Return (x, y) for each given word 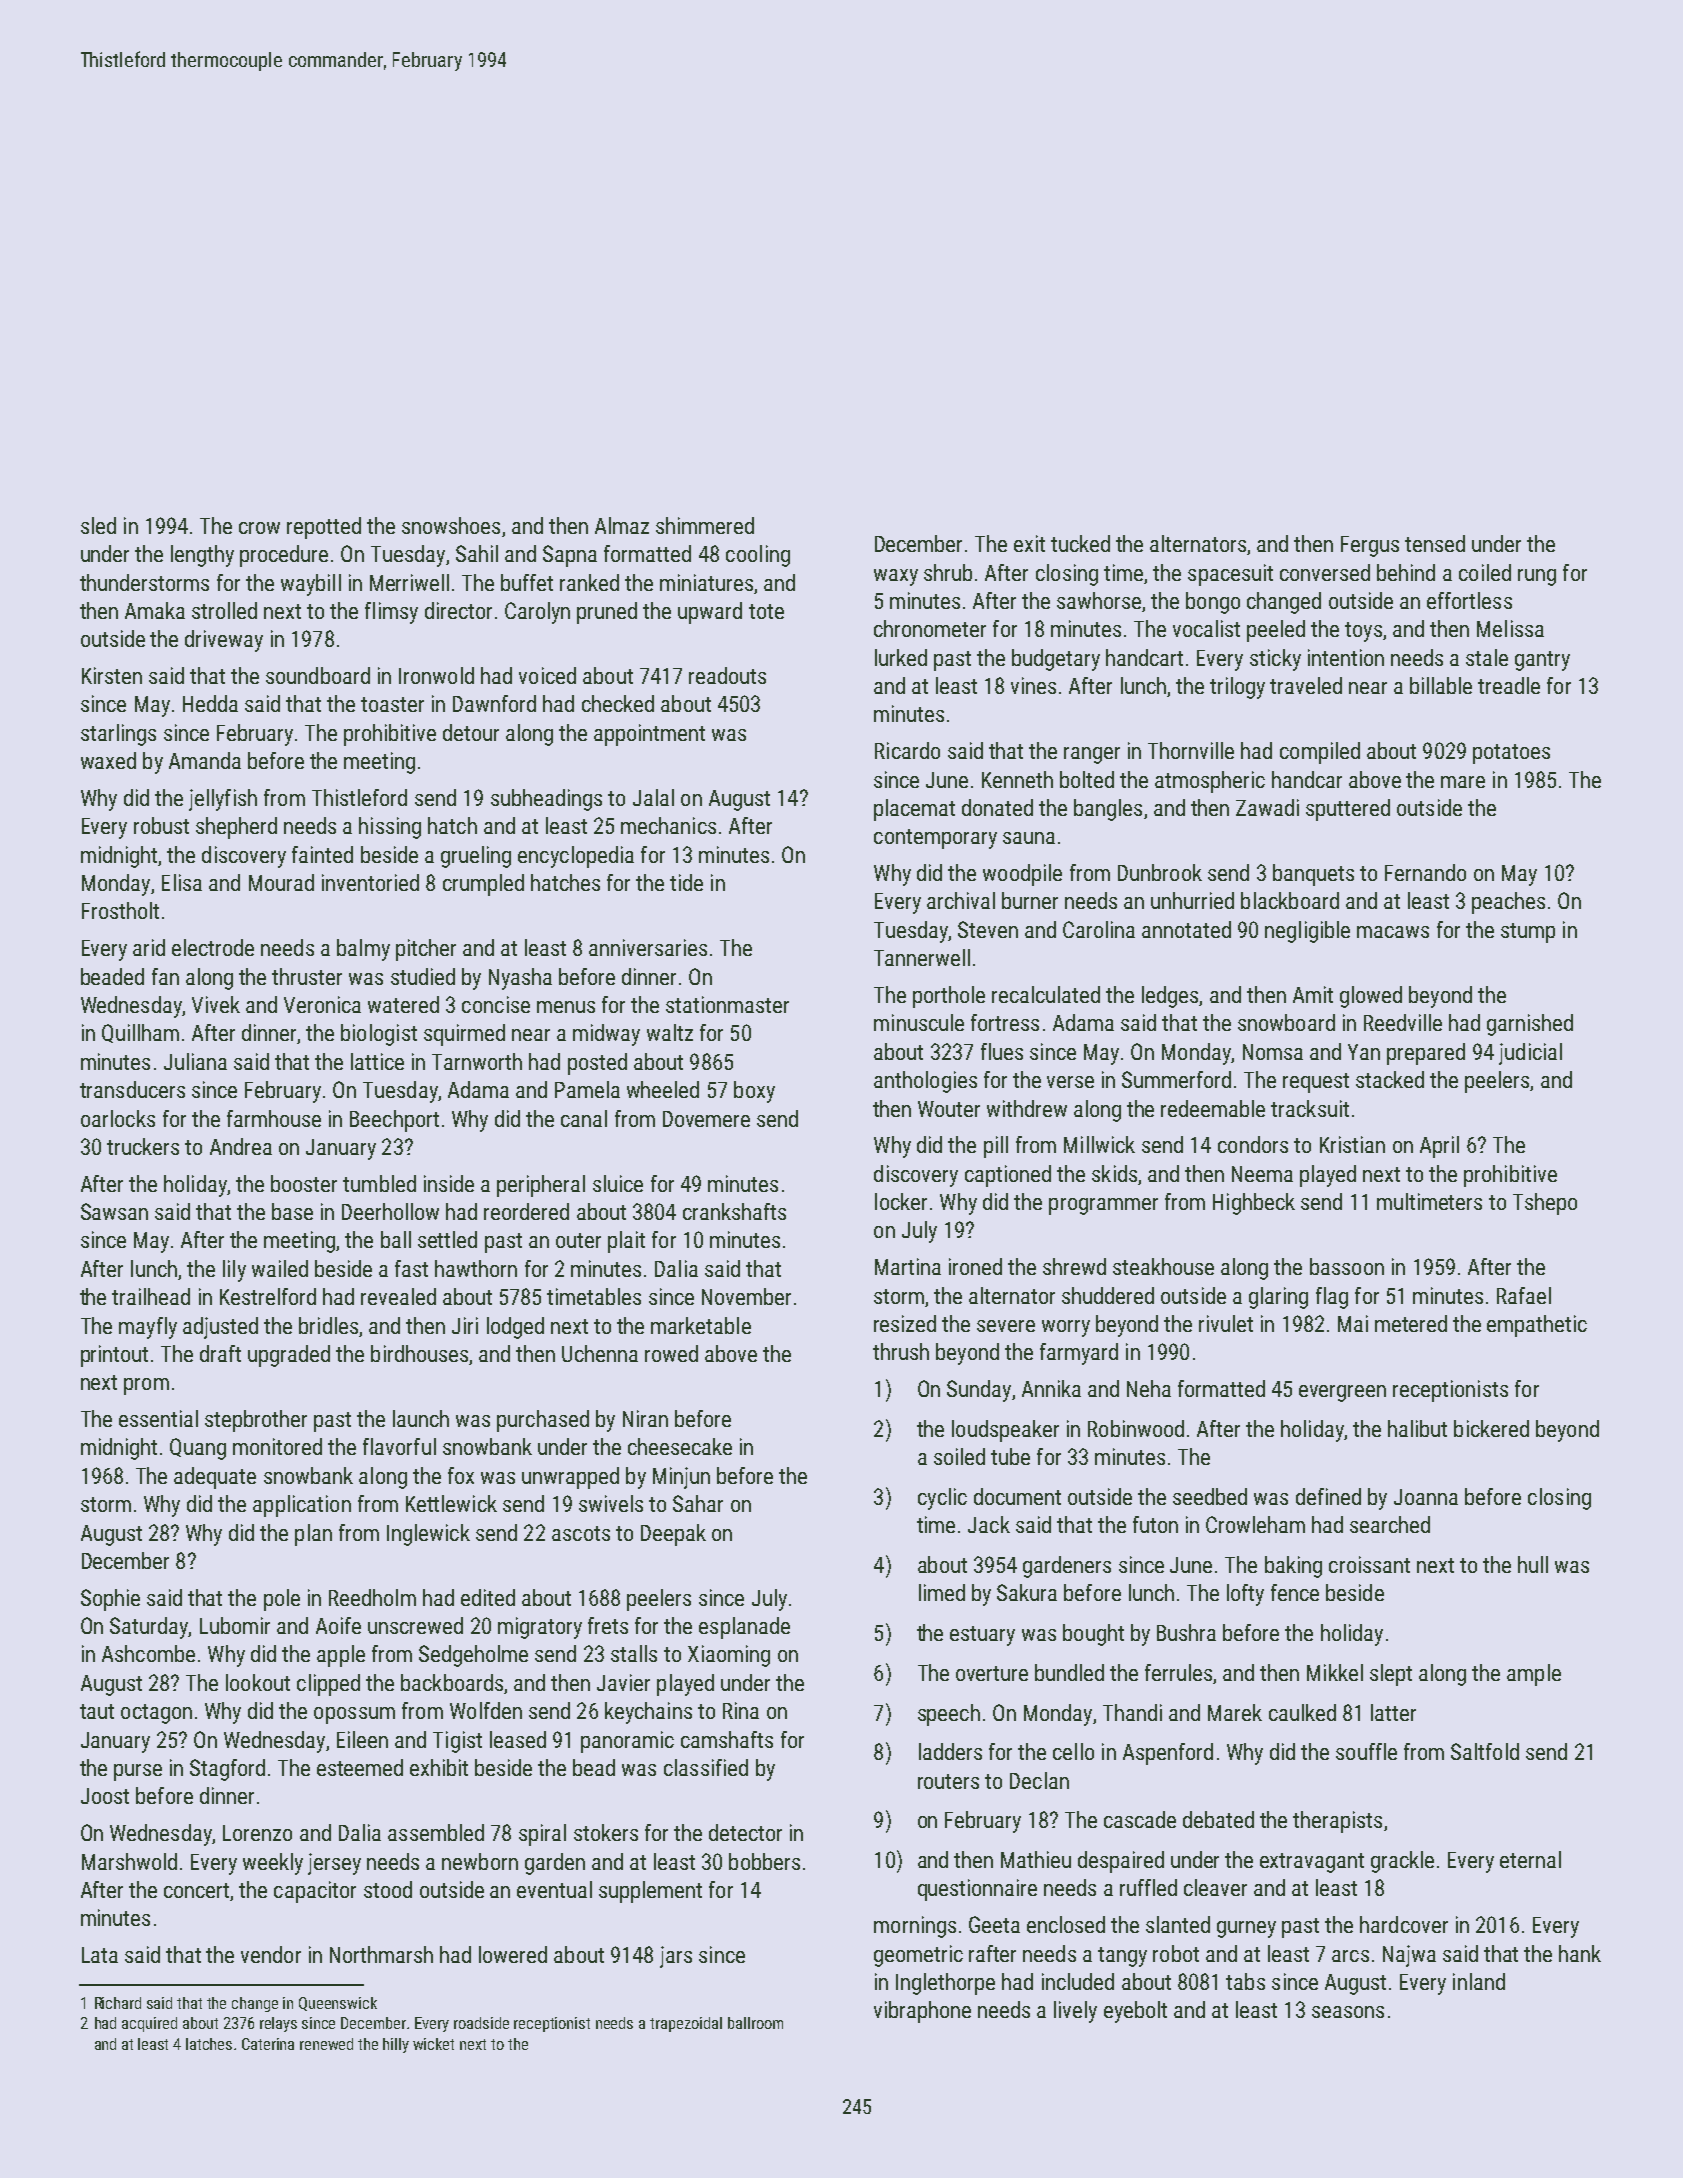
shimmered (705, 525)
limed (942, 1592)
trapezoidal (686, 2024)
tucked (1080, 543)
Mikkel (1335, 1672)
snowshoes (451, 525)
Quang (198, 1449)
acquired (149, 2024)
